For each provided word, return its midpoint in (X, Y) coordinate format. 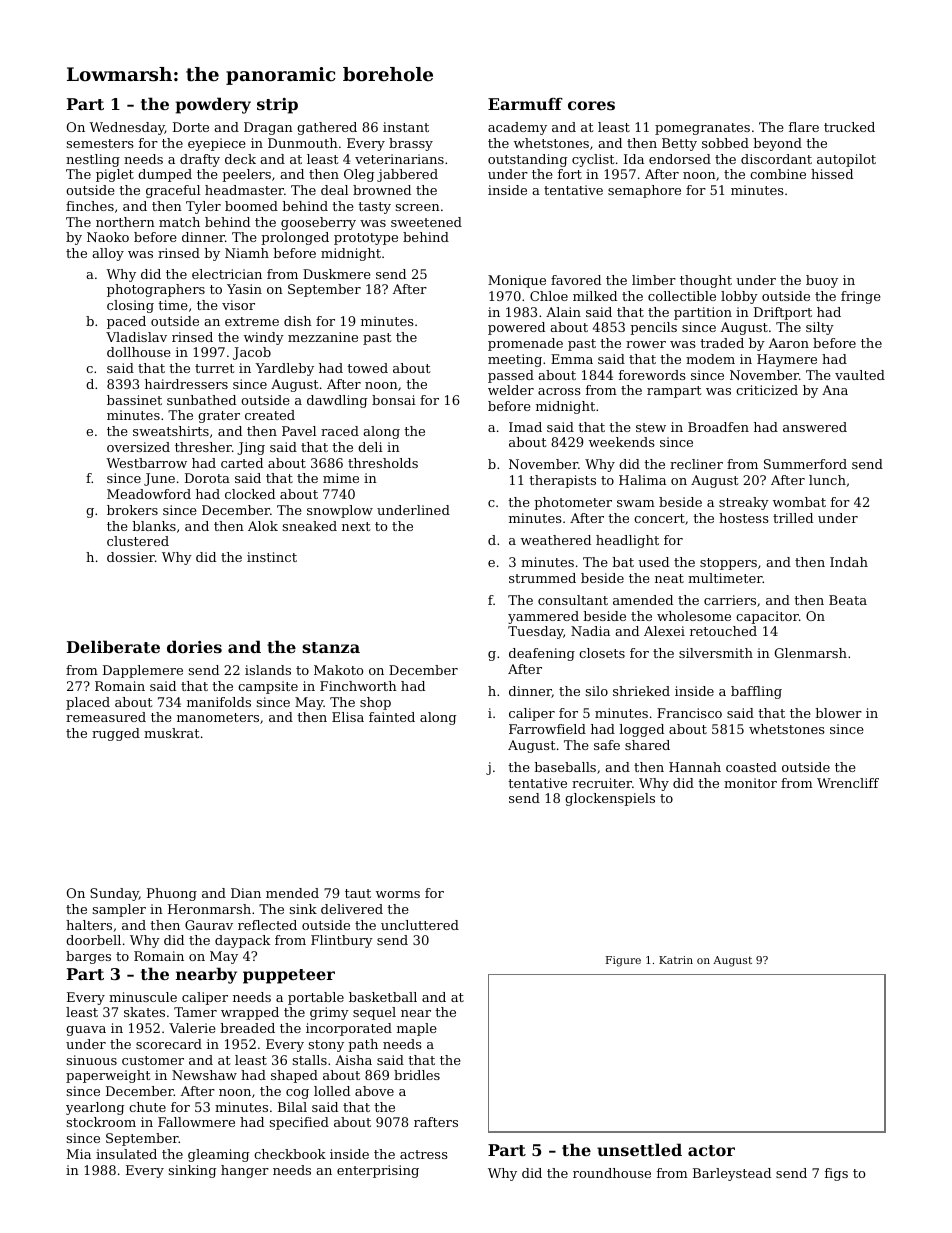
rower (646, 344)
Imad (525, 427)
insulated (126, 1154)
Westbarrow (146, 463)
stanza (331, 647)
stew (651, 427)
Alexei (664, 631)
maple (417, 1029)
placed (88, 703)
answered (815, 427)
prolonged (295, 238)
